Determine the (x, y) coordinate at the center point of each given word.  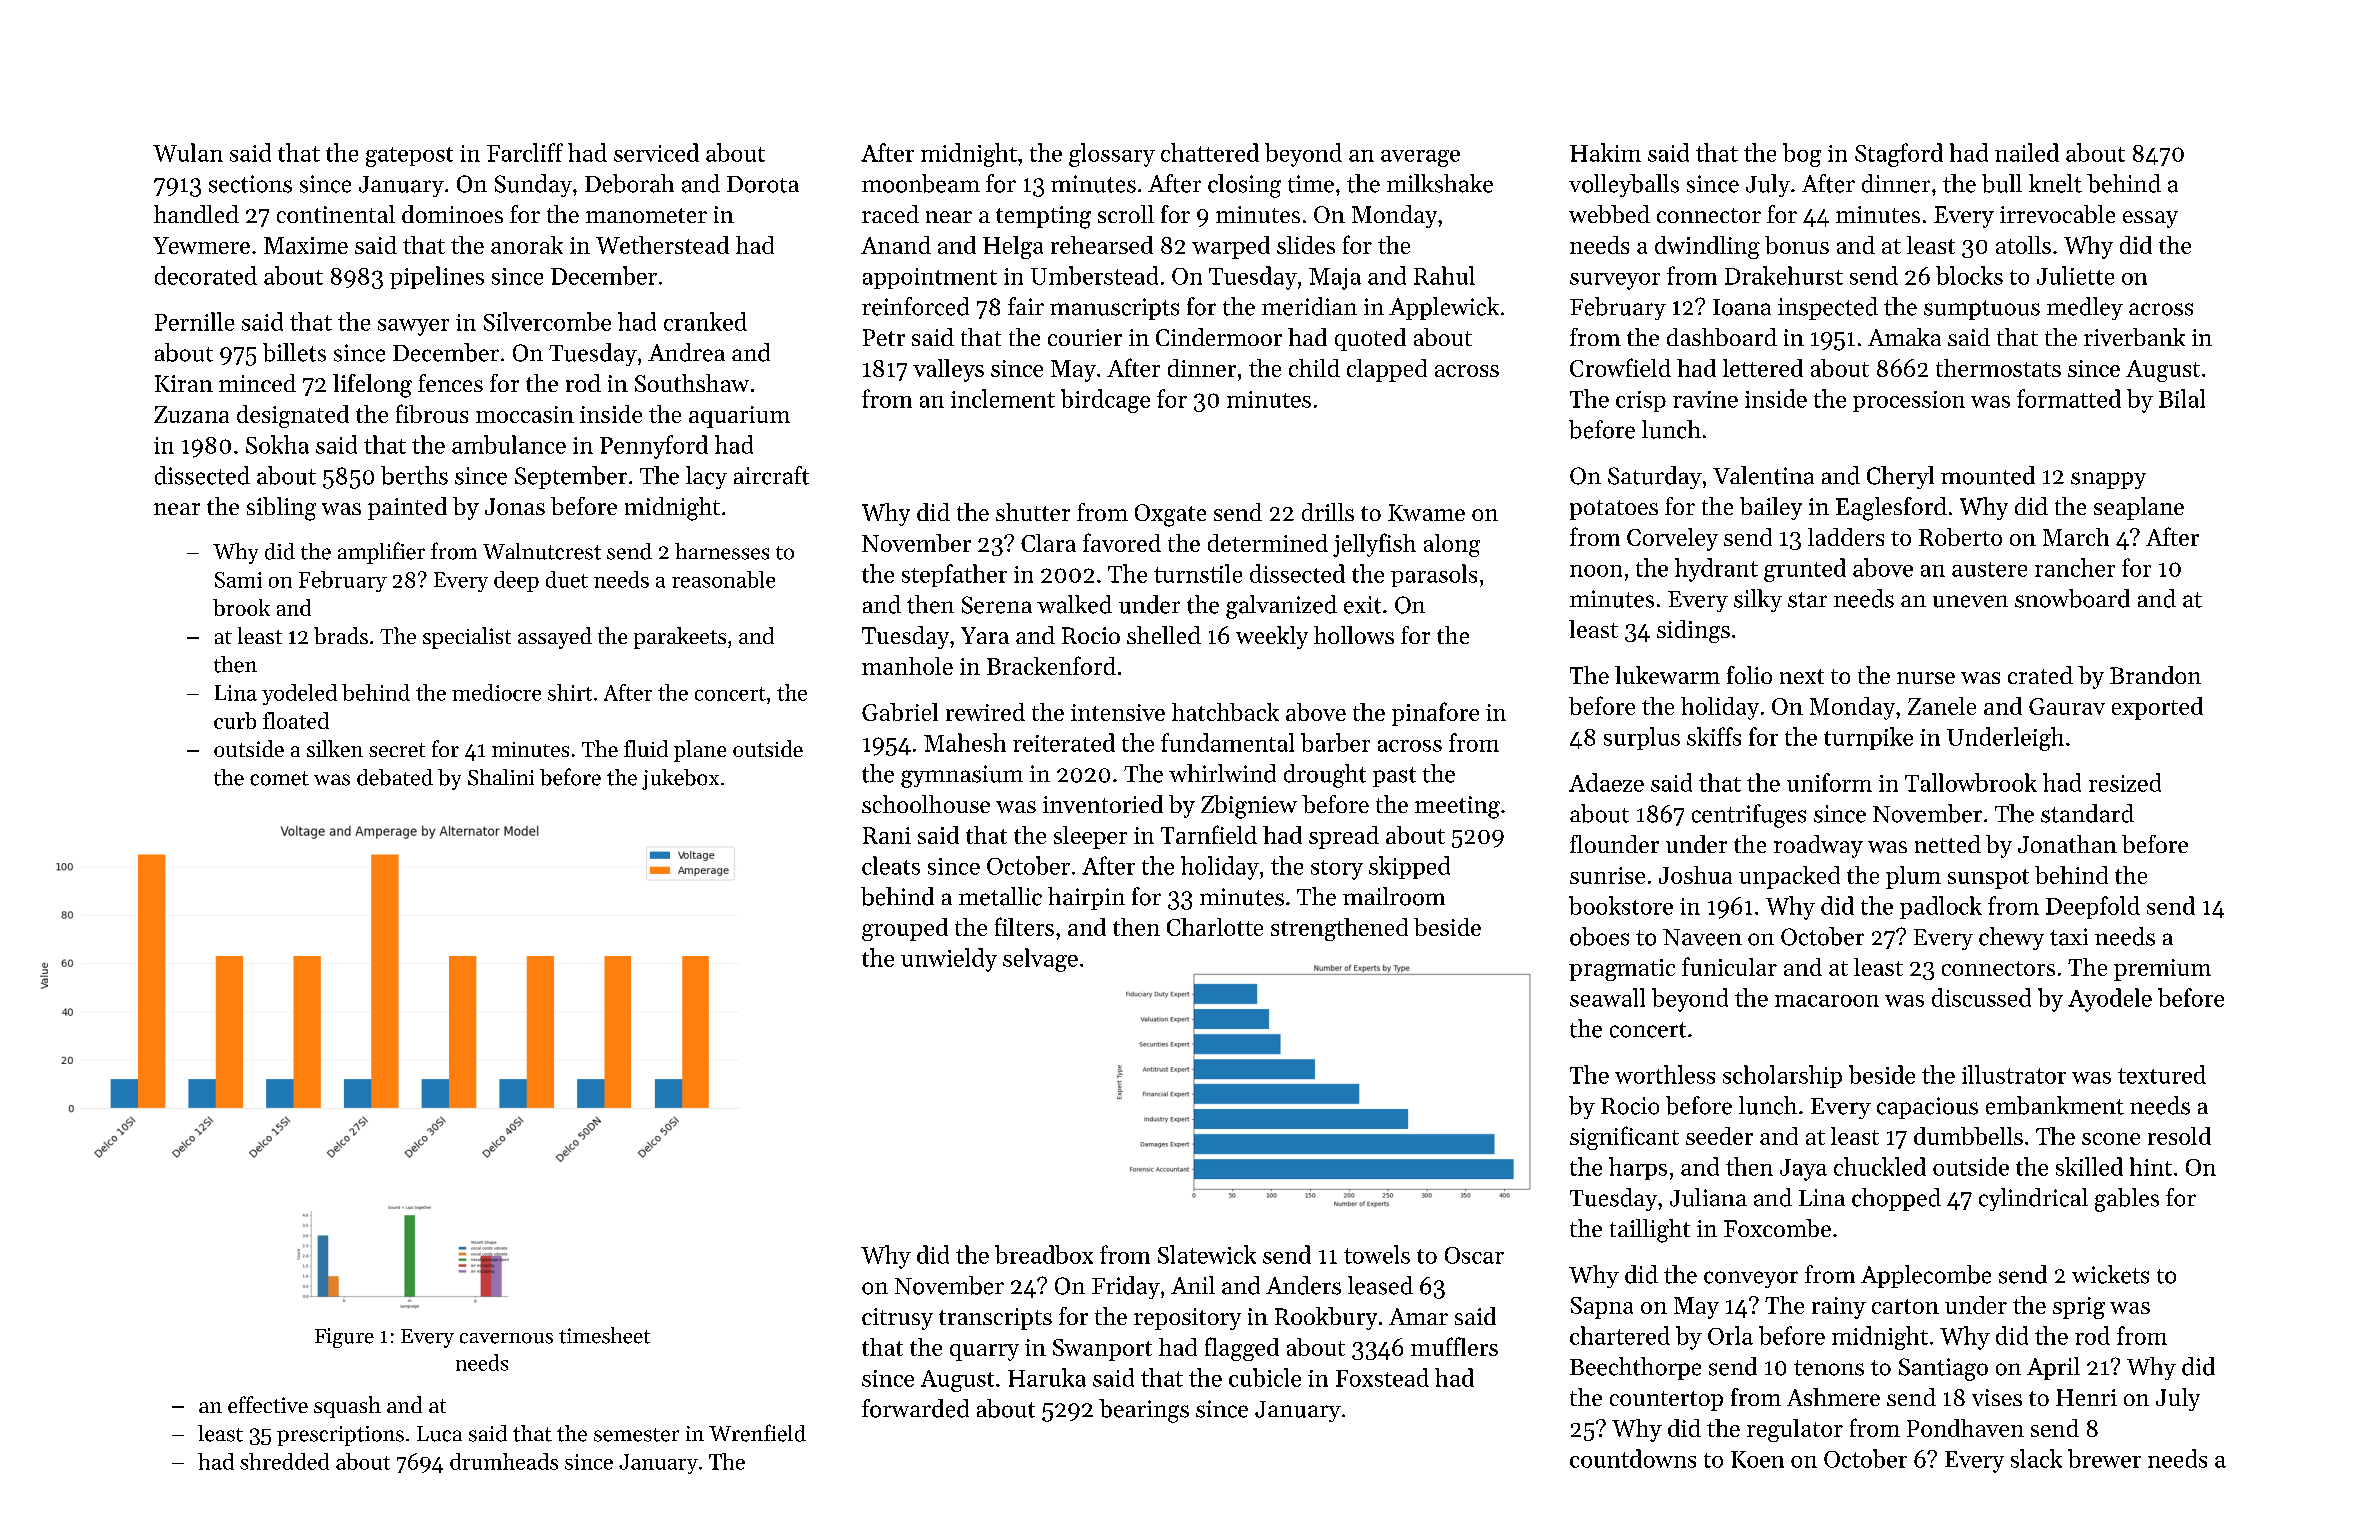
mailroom (1394, 896)
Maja (1335, 279)
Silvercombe (547, 321)
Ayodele (2110, 1000)
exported (2157, 708)
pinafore (1435, 714)
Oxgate (1170, 515)
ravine (1705, 399)
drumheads (504, 1461)
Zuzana (191, 414)
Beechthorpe (1635, 1368)
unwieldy (949, 960)
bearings (1144, 1411)
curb (235, 720)
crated (2040, 675)
